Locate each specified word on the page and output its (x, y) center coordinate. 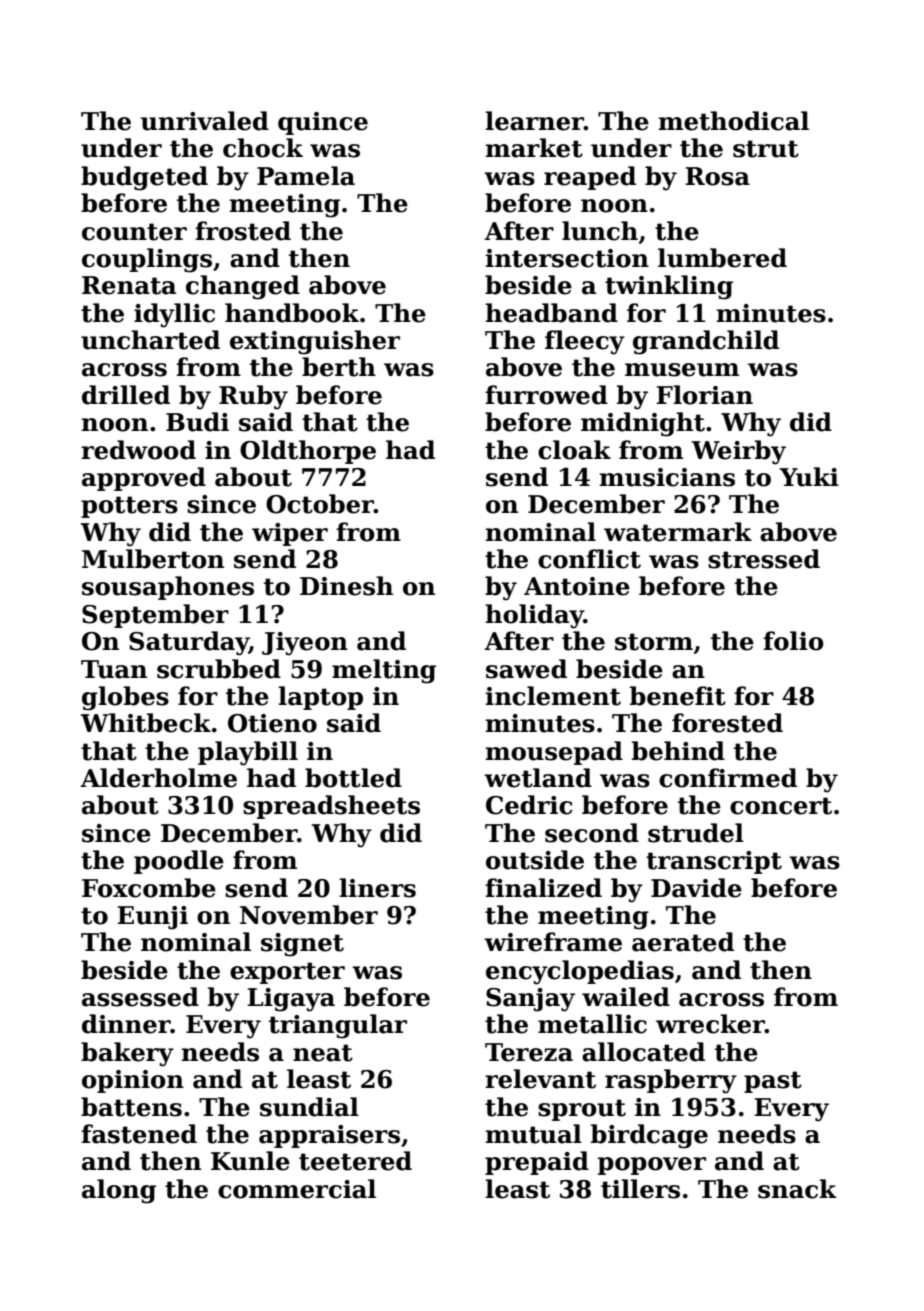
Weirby (739, 452)
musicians (667, 477)
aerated (683, 942)
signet (302, 945)
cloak (574, 450)
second (592, 833)
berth (339, 367)
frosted (243, 231)
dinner (126, 1024)
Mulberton (153, 559)
